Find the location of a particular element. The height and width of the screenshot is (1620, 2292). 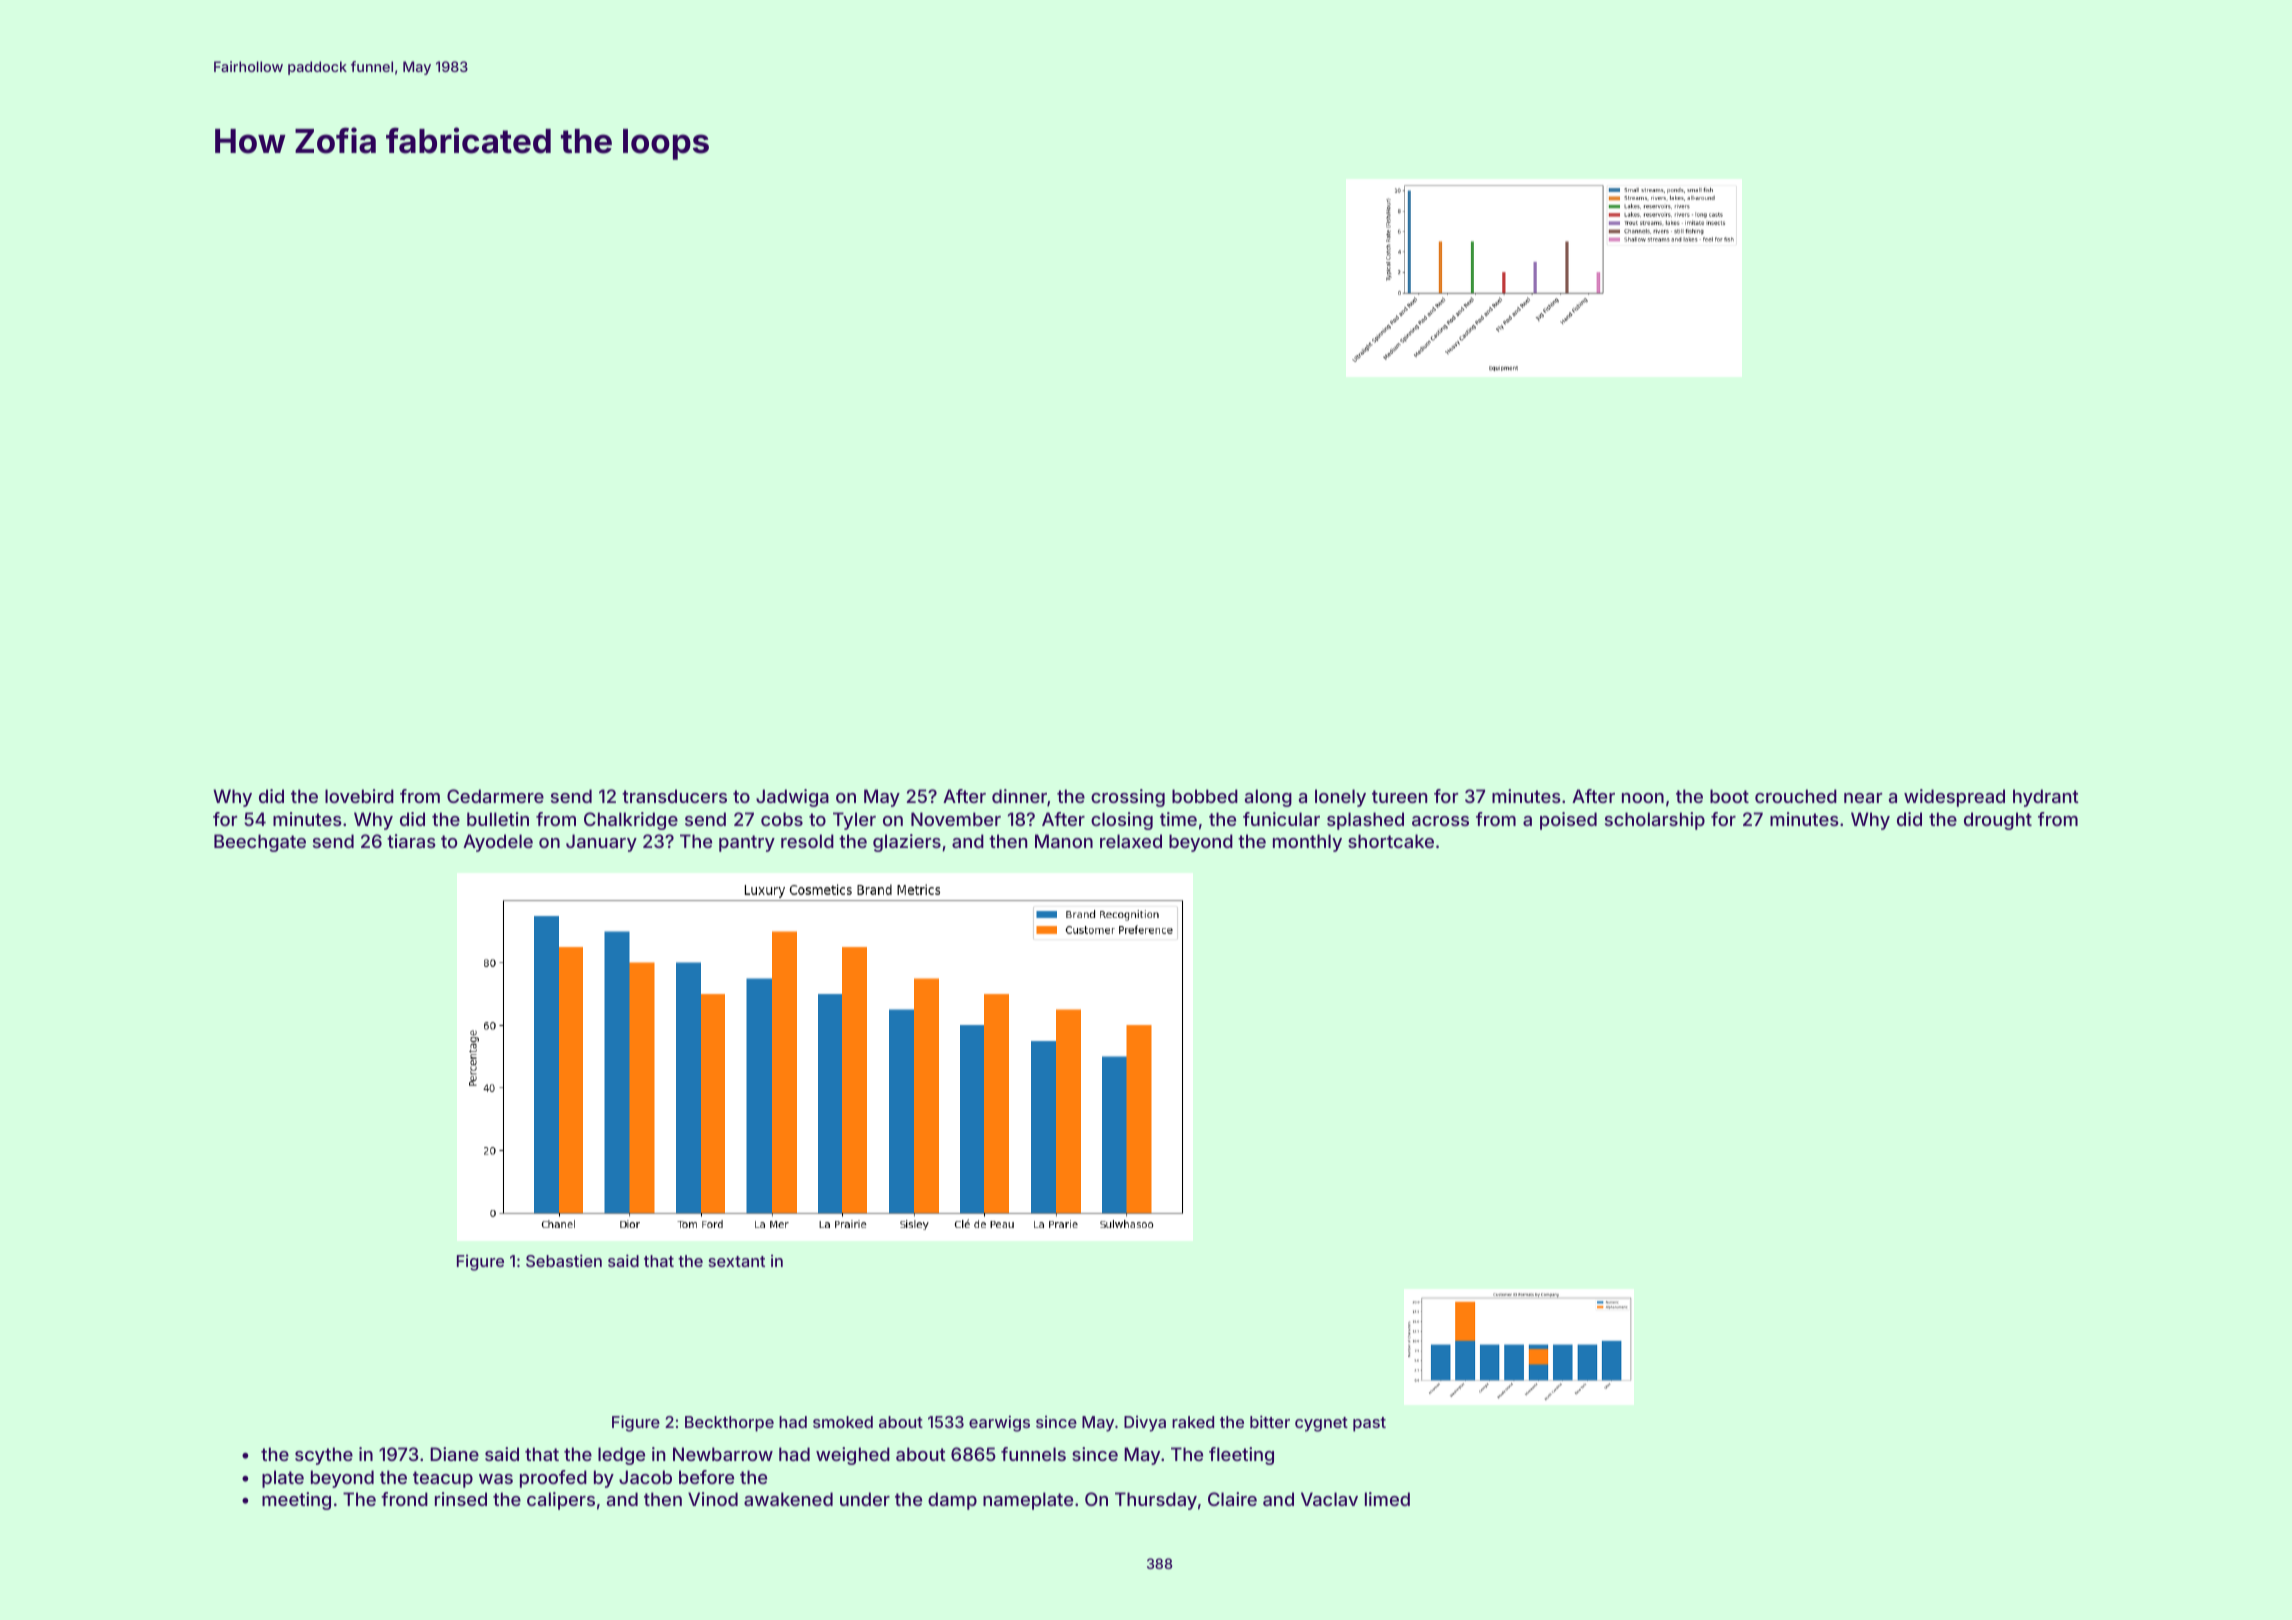

Beckthorpe is located at coordinates (729, 1424).
